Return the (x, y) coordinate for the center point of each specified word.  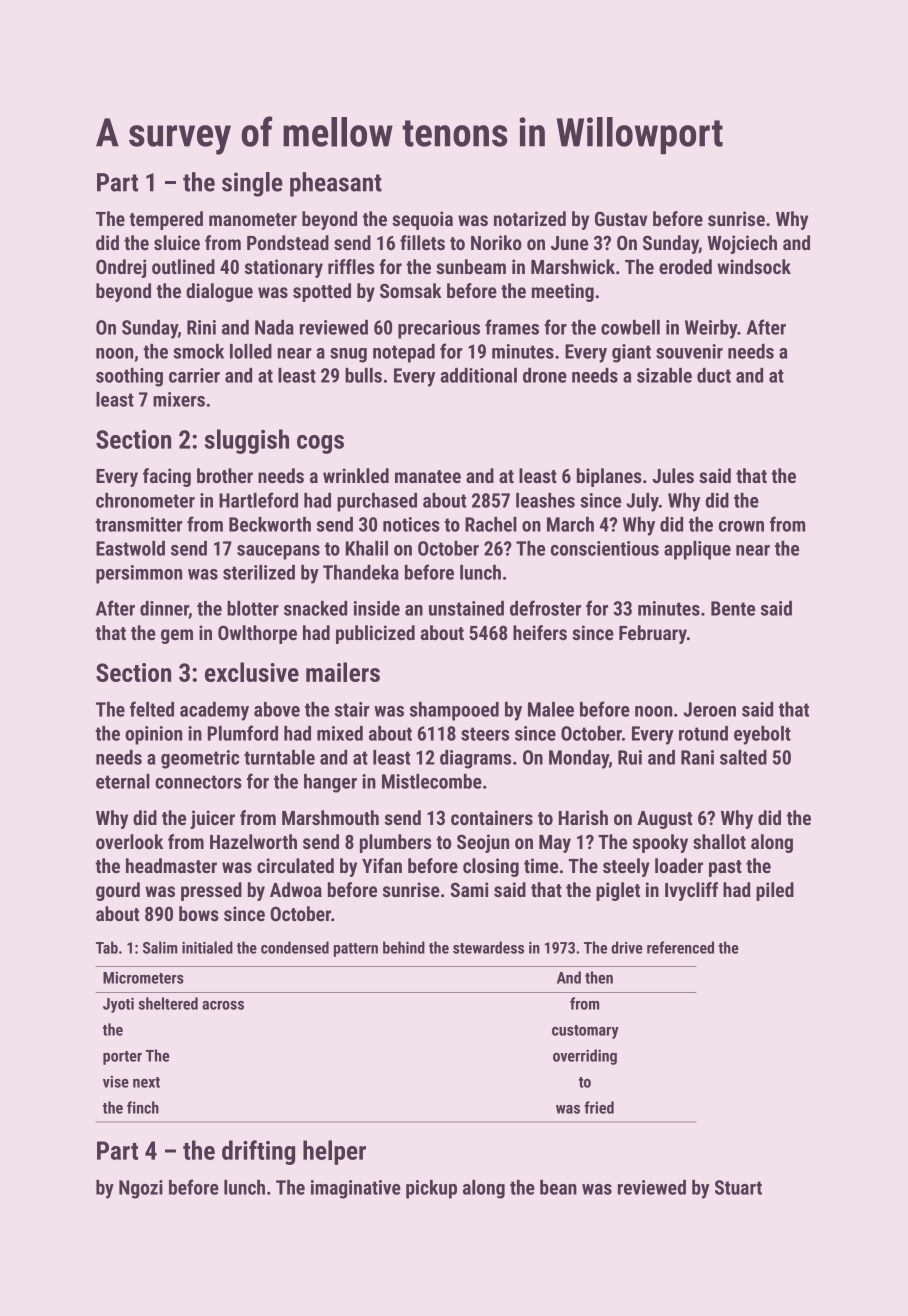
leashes (545, 500)
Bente (733, 608)
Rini (201, 327)
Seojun (483, 843)
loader (679, 865)
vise (116, 1081)
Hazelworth (253, 841)
